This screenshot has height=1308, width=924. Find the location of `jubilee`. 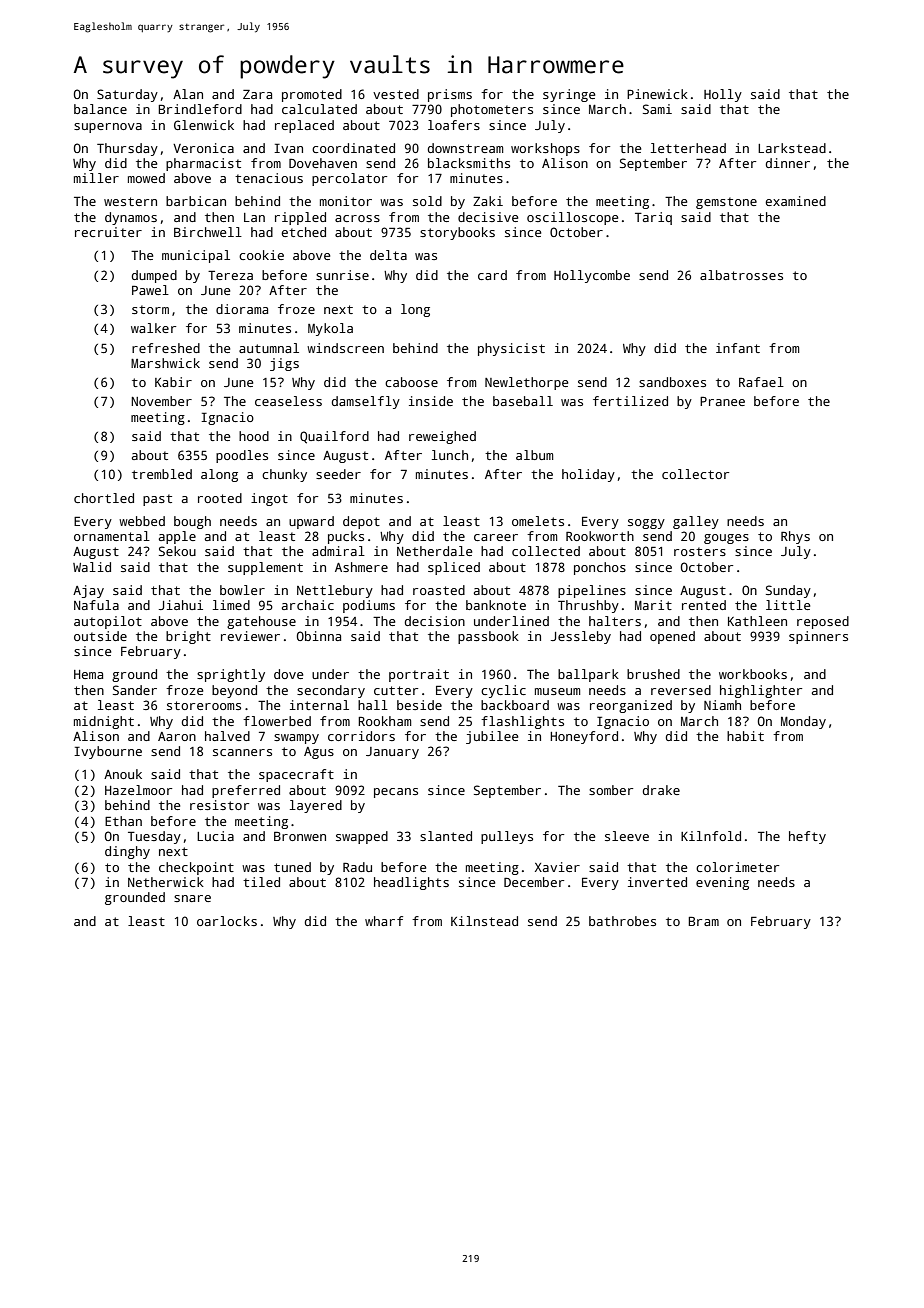

jubilee is located at coordinates (492, 737).
